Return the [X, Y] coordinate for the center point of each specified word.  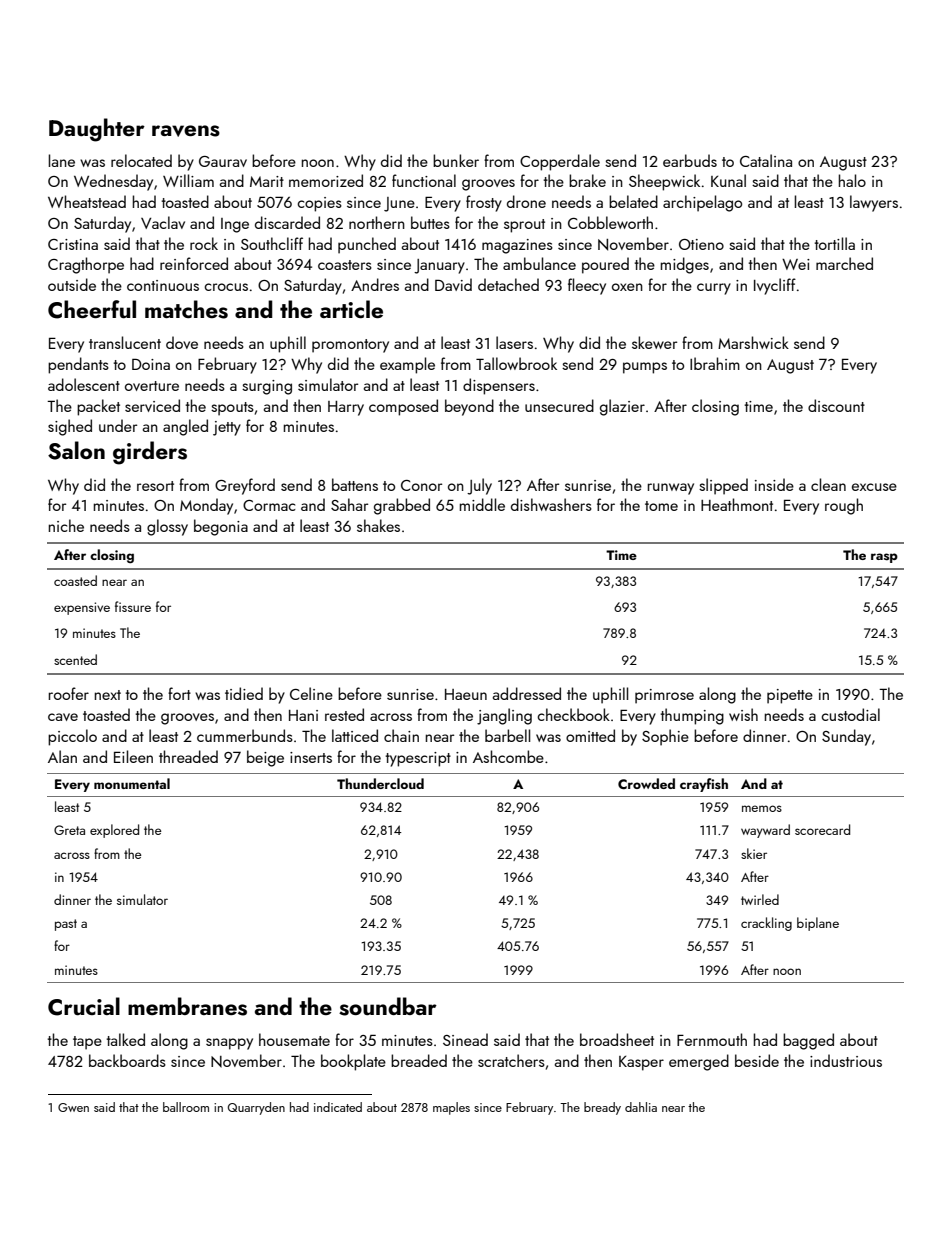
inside [774, 484]
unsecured [559, 405]
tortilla [834, 243]
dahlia [641, 1107]
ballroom [186, 1107]
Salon [76, 450]
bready [602, 1108]
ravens [186, 131]
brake [587, 180]
